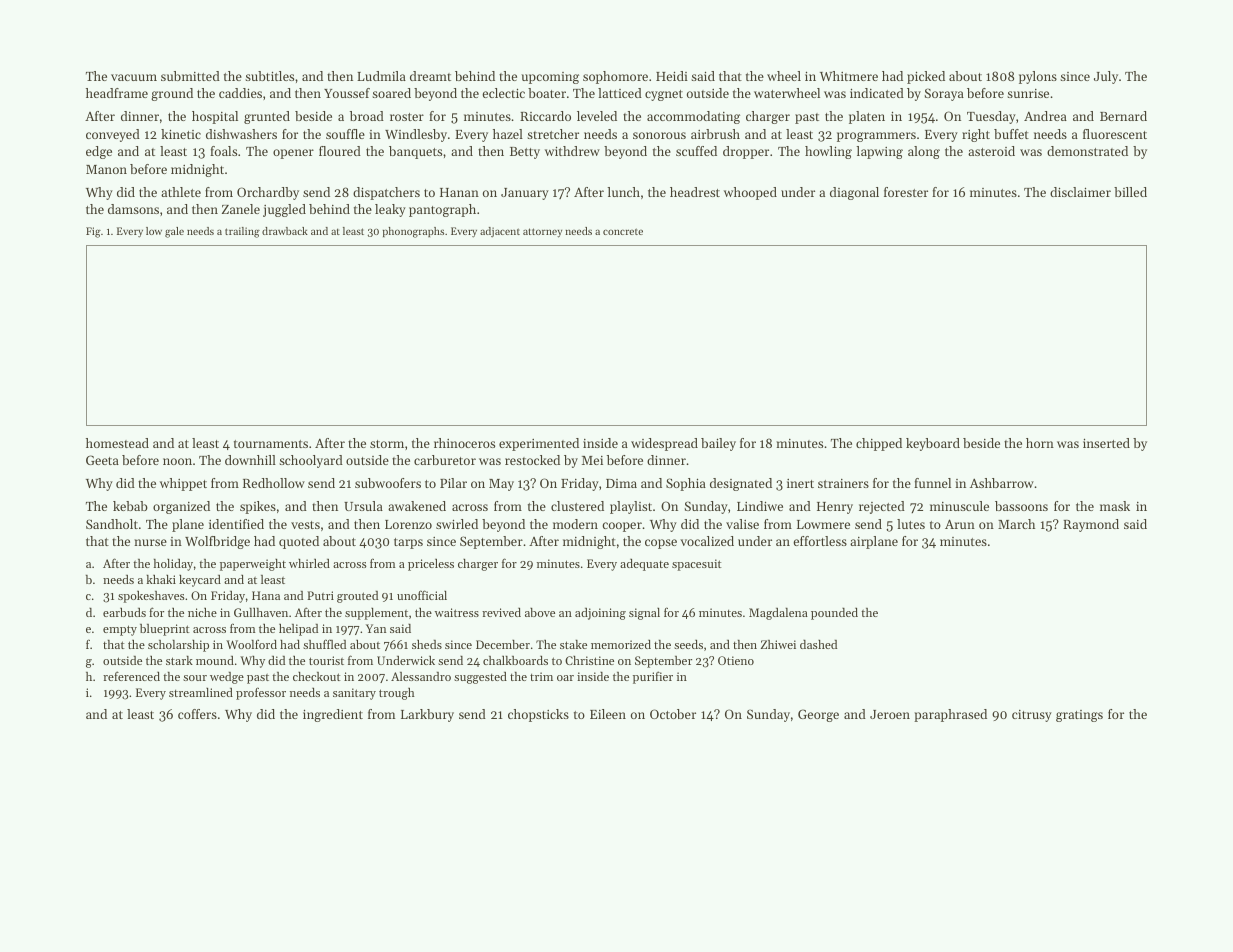 Image resolution: width=1233 pixels, height=952 pixels. Describe the element at coordinates (1091, 525) in the screenshot. I see `Raymond` at that location.
